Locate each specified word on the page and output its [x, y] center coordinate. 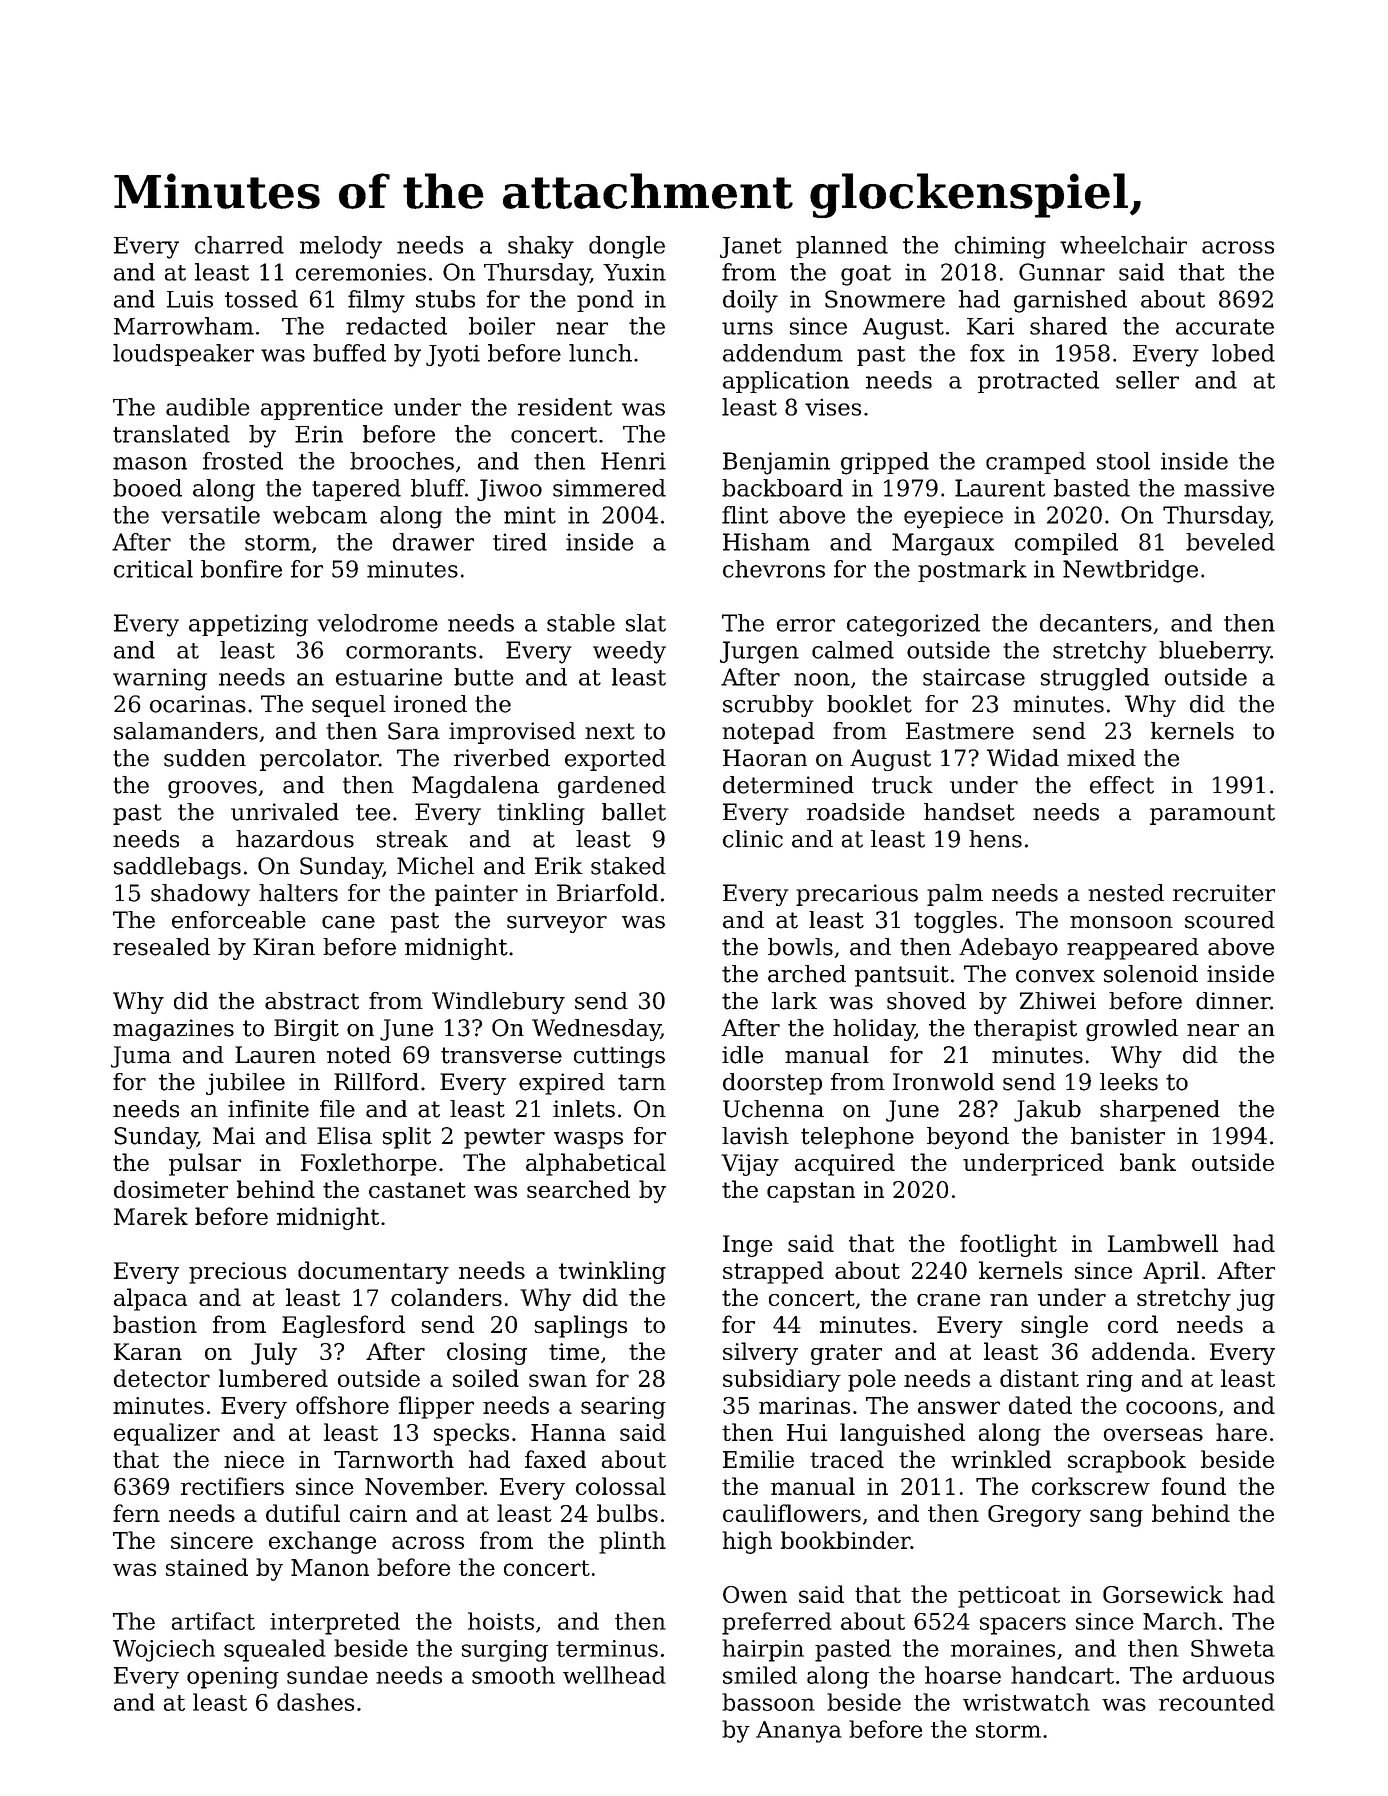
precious [237, 1273]
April [1171, 1272]
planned [842, 247]
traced [847, 1459]
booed [147, 488]
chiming [1000, 247]
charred [239, 245]
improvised [512, 733]
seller [1147, 380]
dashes [315, 1702]
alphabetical [596, 1164]
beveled [1230, 542]
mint [530, 515]
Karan [148, 1351]
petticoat [1009, 1597]
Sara [414, 731]
